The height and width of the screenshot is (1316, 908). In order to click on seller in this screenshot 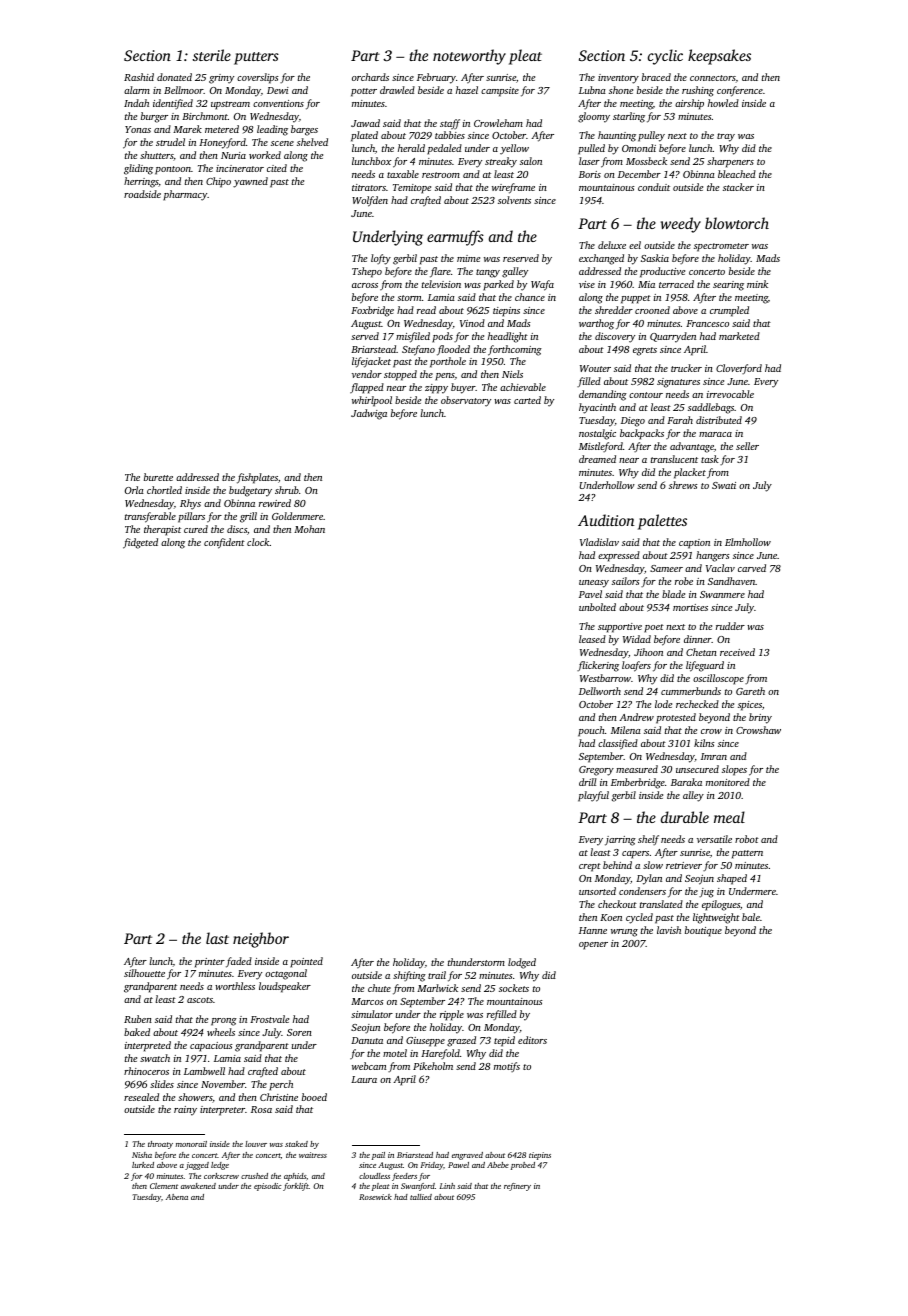, I will do `click(747, 446)`.
